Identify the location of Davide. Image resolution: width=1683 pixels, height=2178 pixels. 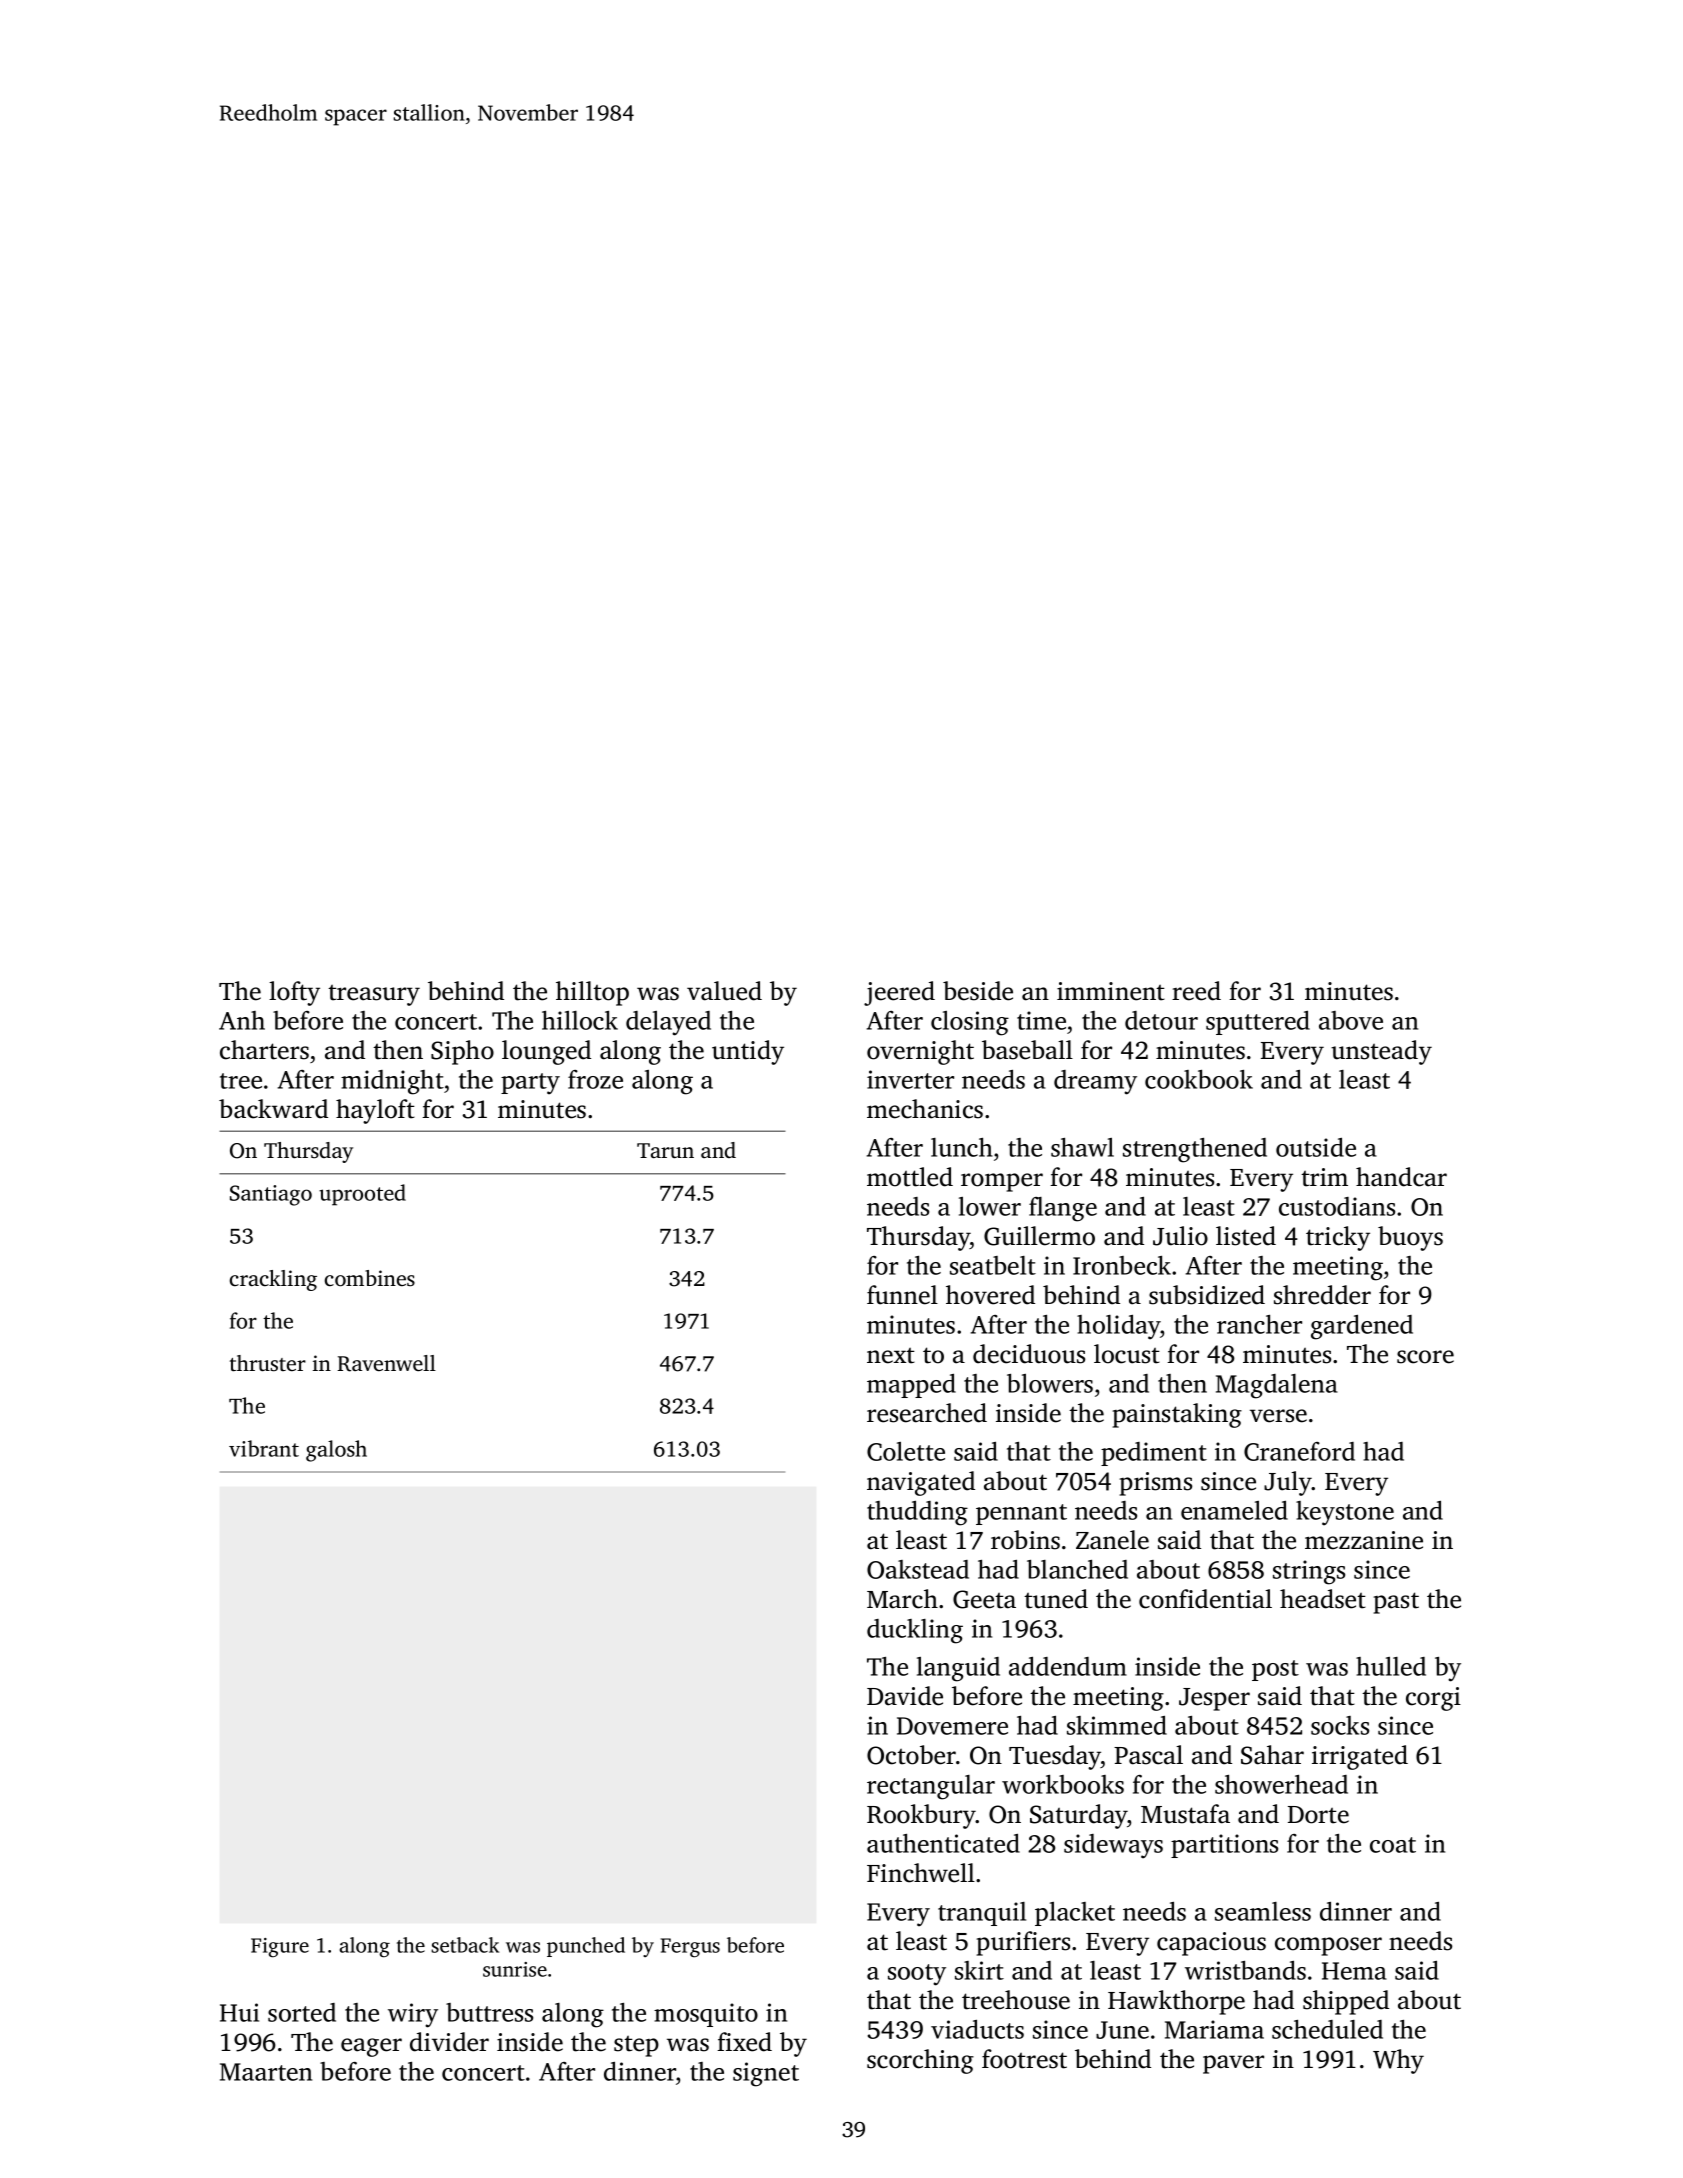
(905, 1696).
